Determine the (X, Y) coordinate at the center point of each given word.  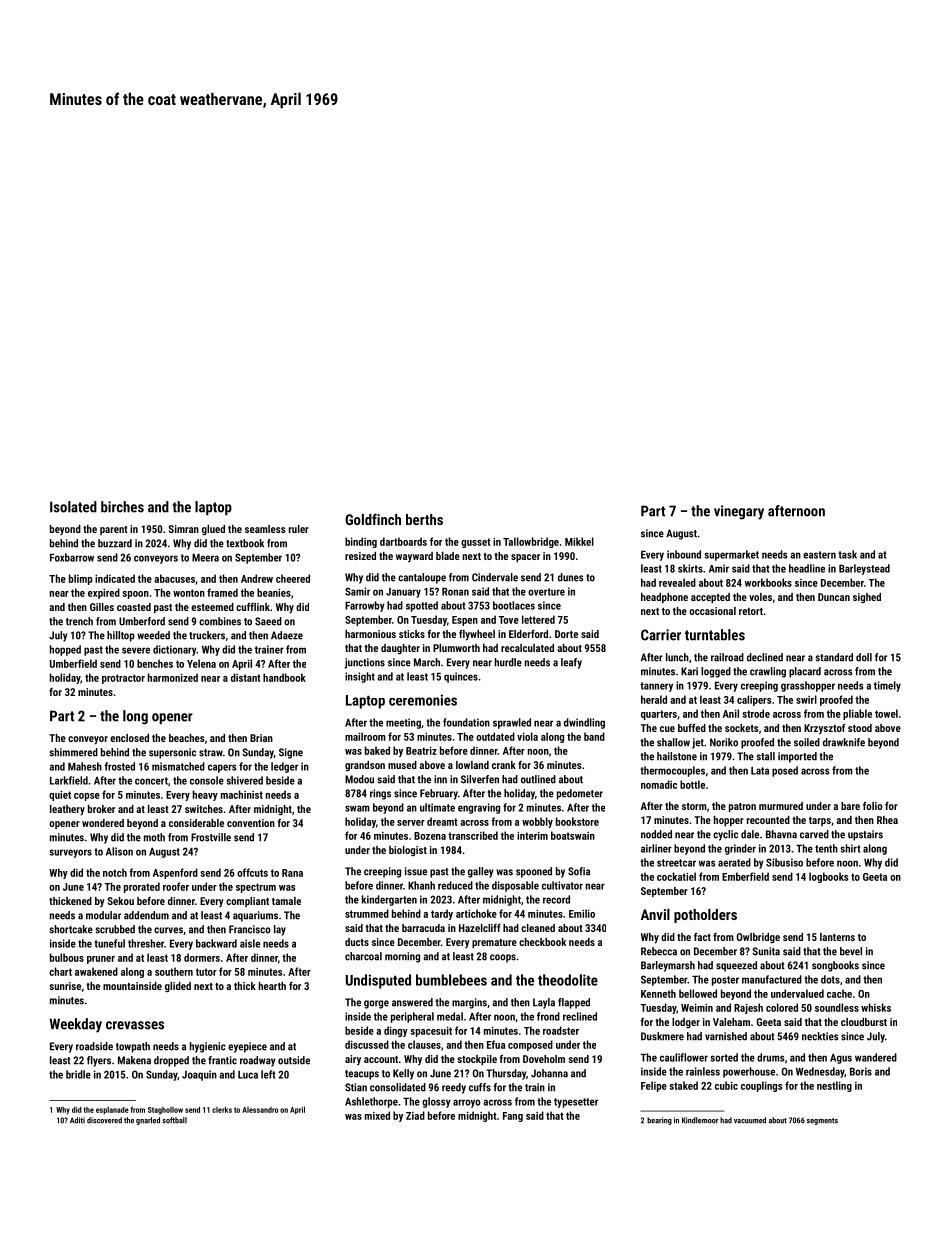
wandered (876, 1057)
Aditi (77, 1120)
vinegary (739, 512)
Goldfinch (373, 519)
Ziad (415, 1115)
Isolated (73, 507)
